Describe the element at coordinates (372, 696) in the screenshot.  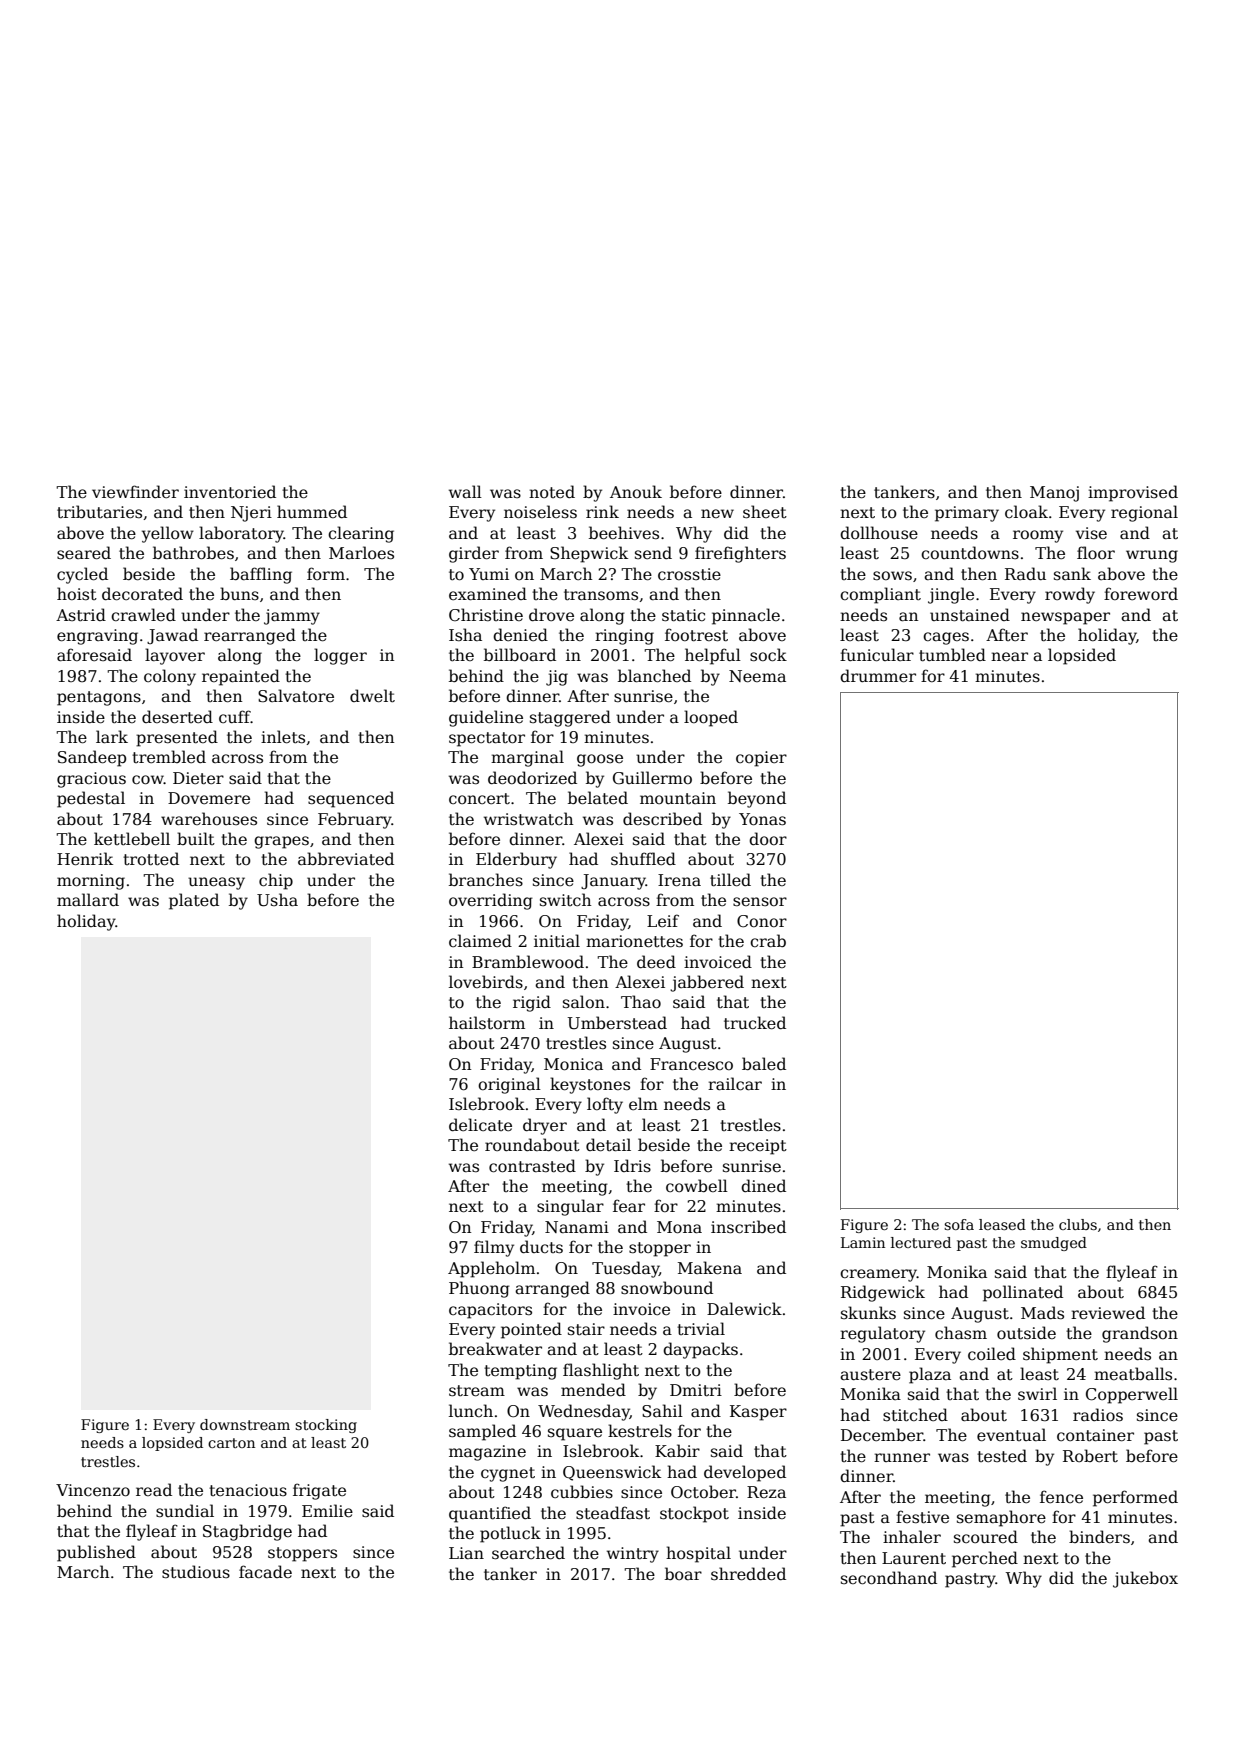
I see `dwelt` at that location.
